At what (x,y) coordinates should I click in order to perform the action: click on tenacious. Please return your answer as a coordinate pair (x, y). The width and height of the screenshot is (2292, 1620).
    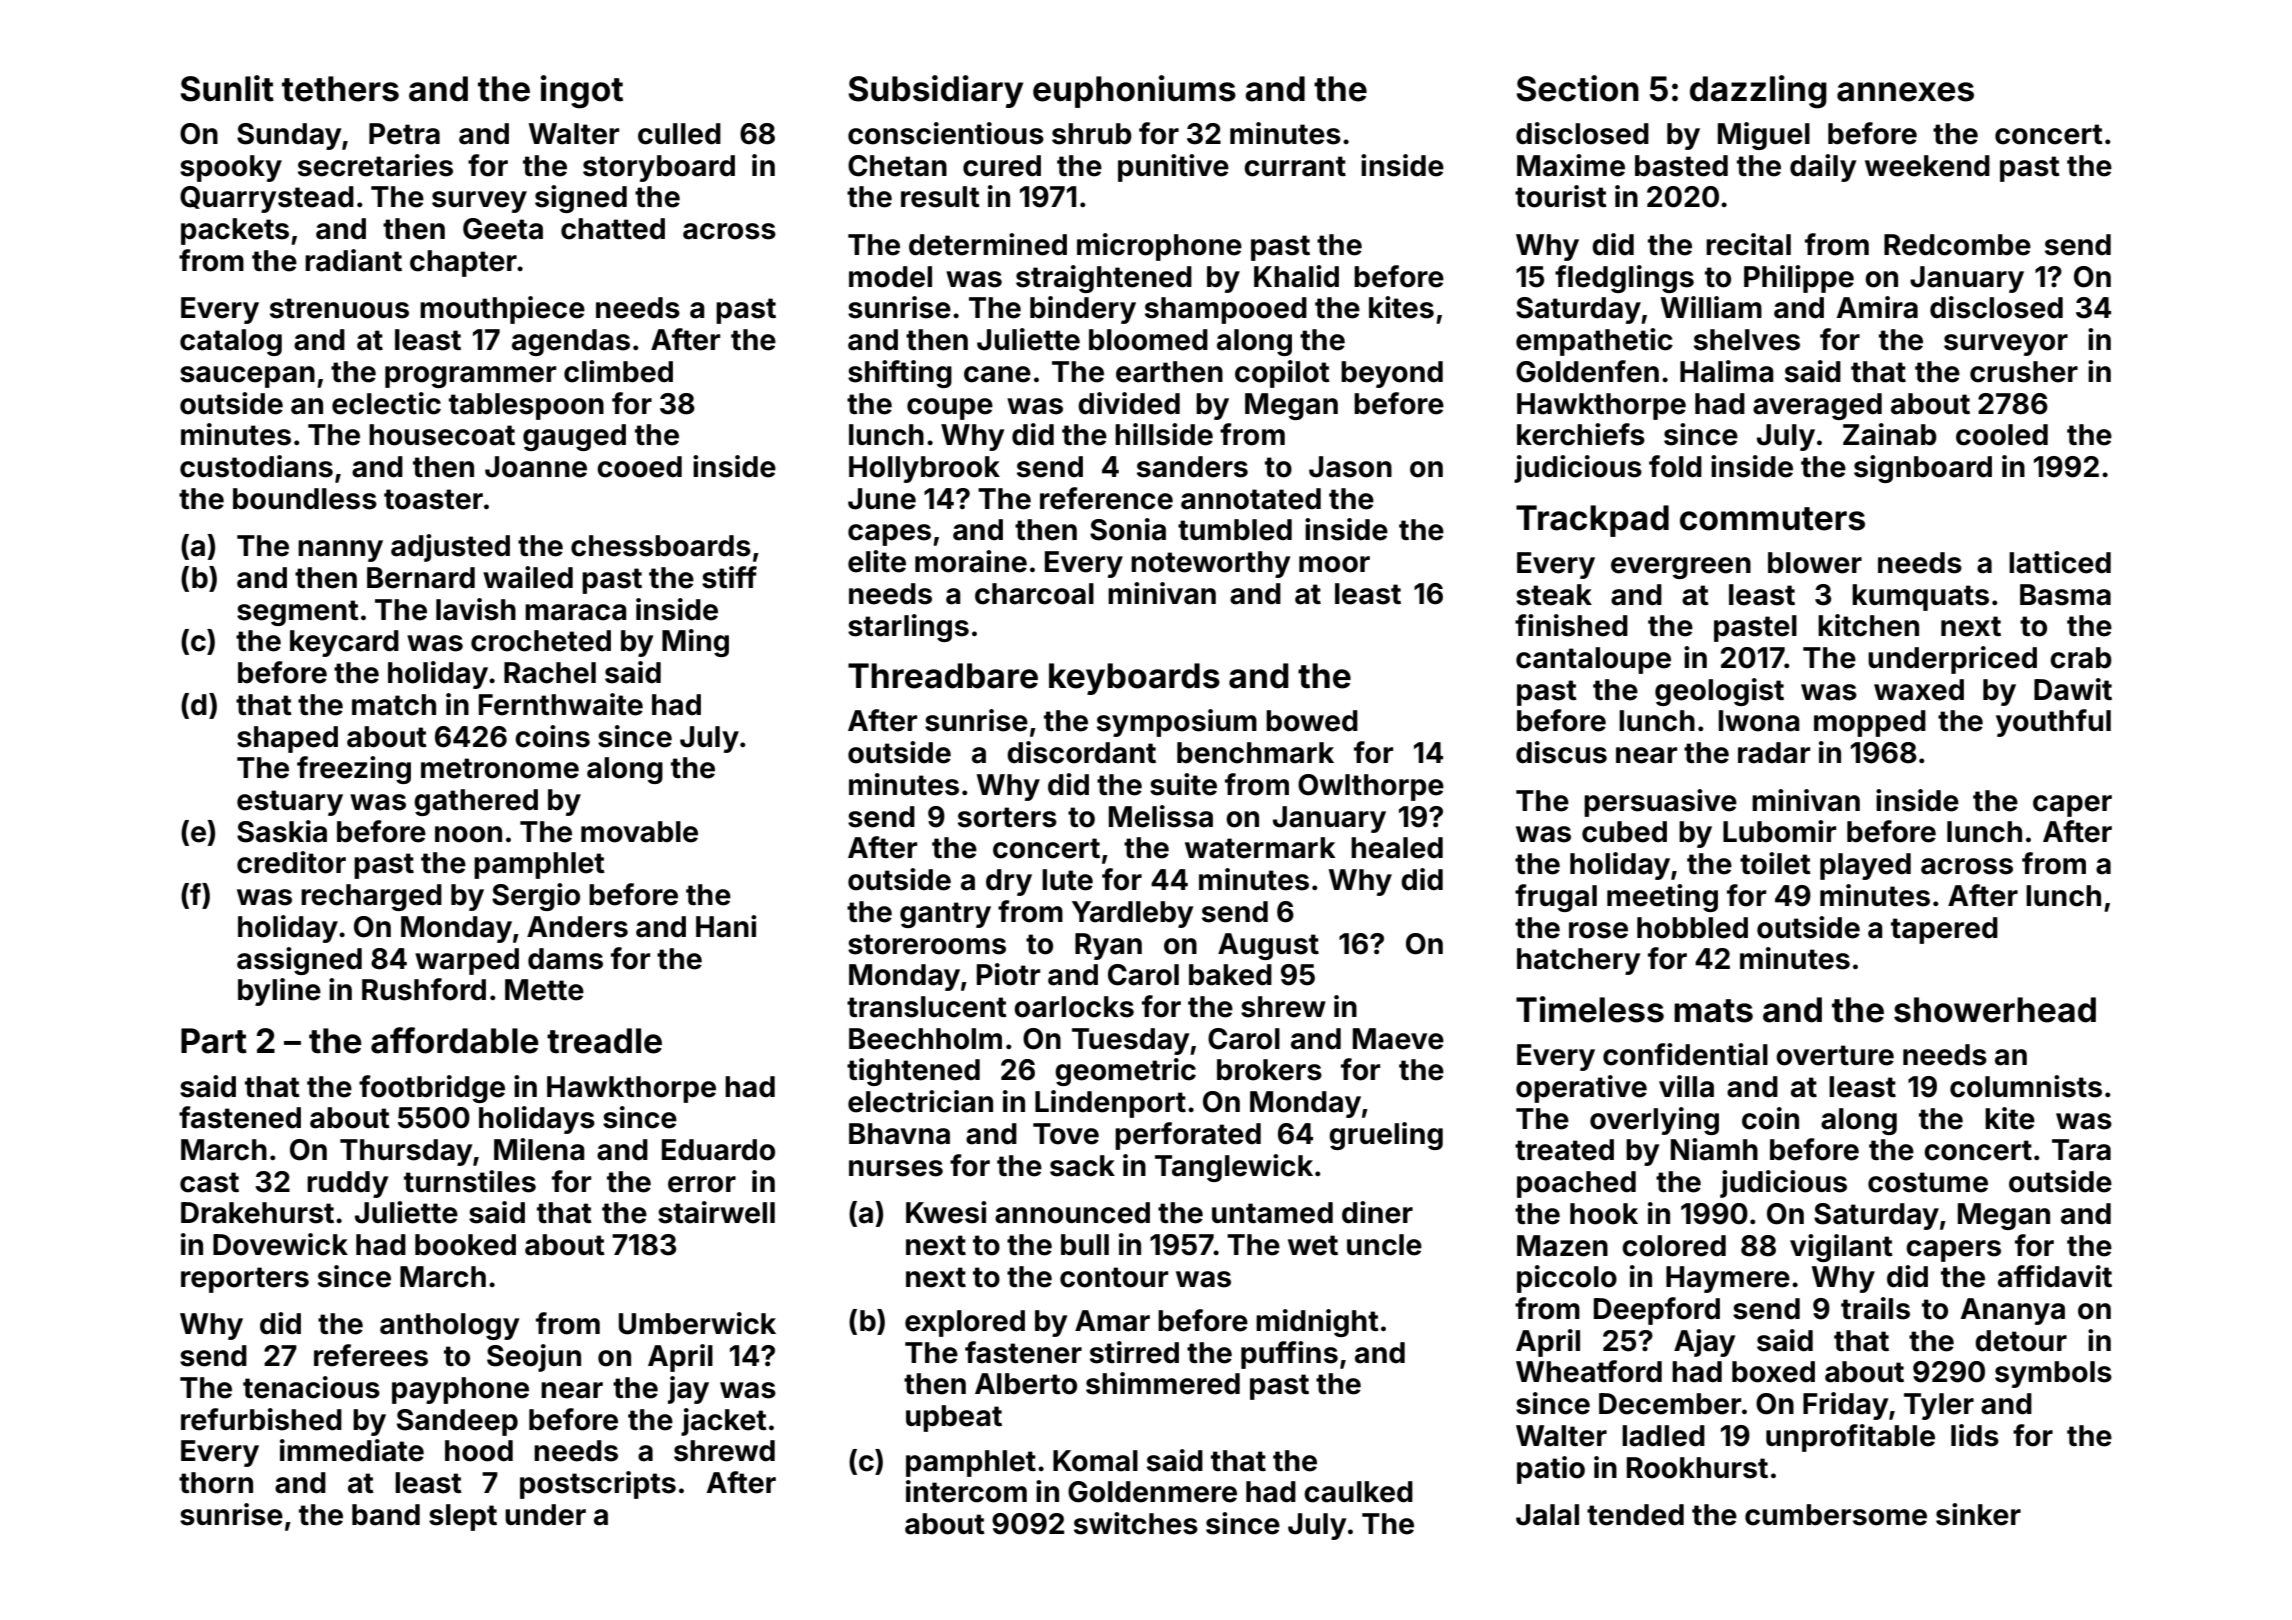
    Looking at the image, I should click on (311, 1387).
